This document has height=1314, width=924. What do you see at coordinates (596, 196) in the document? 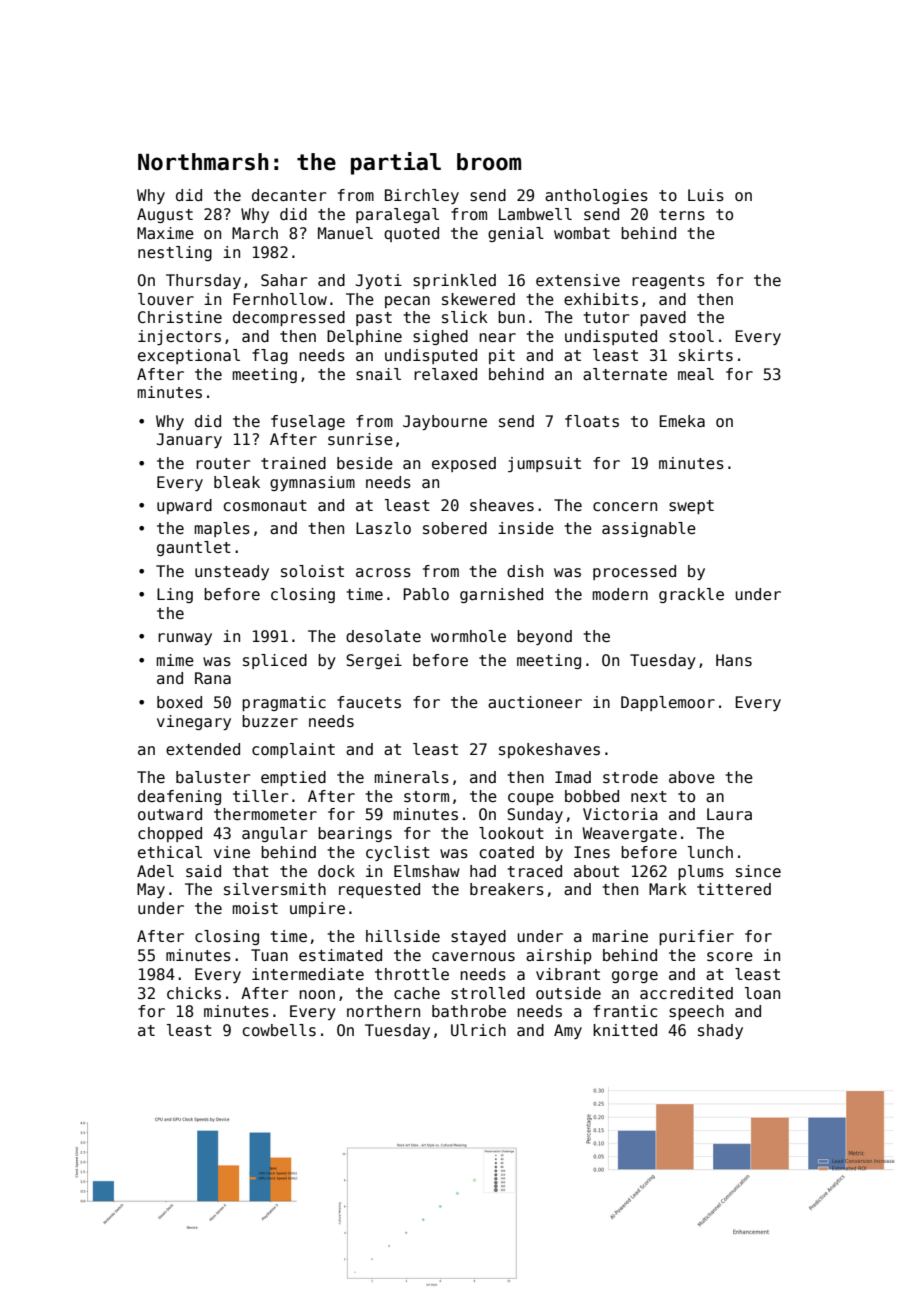
I see `anthologies` at bounding box center [596, 196].
